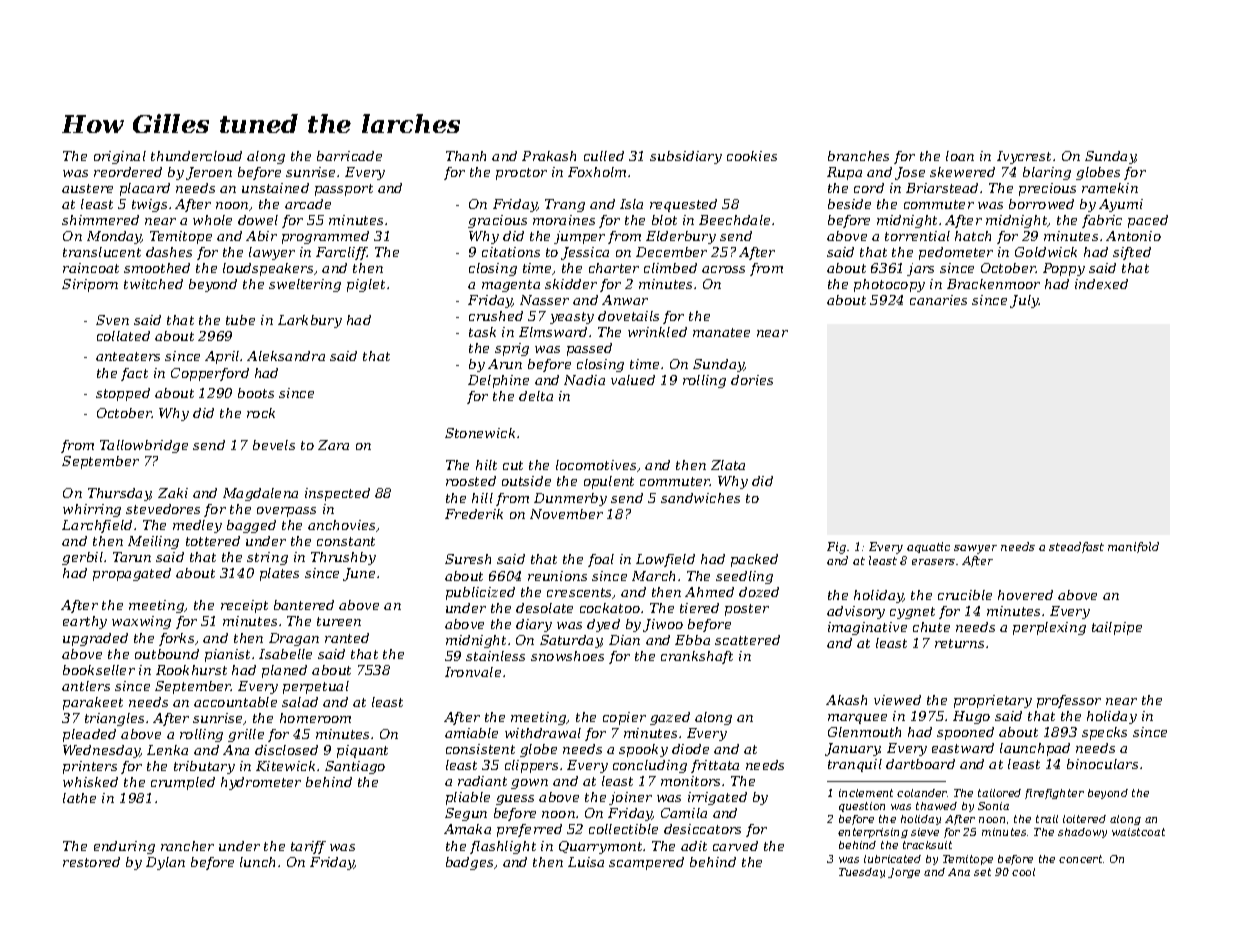 The image size is (1233, 952). I want to click on climbed, so click(670, 268).
